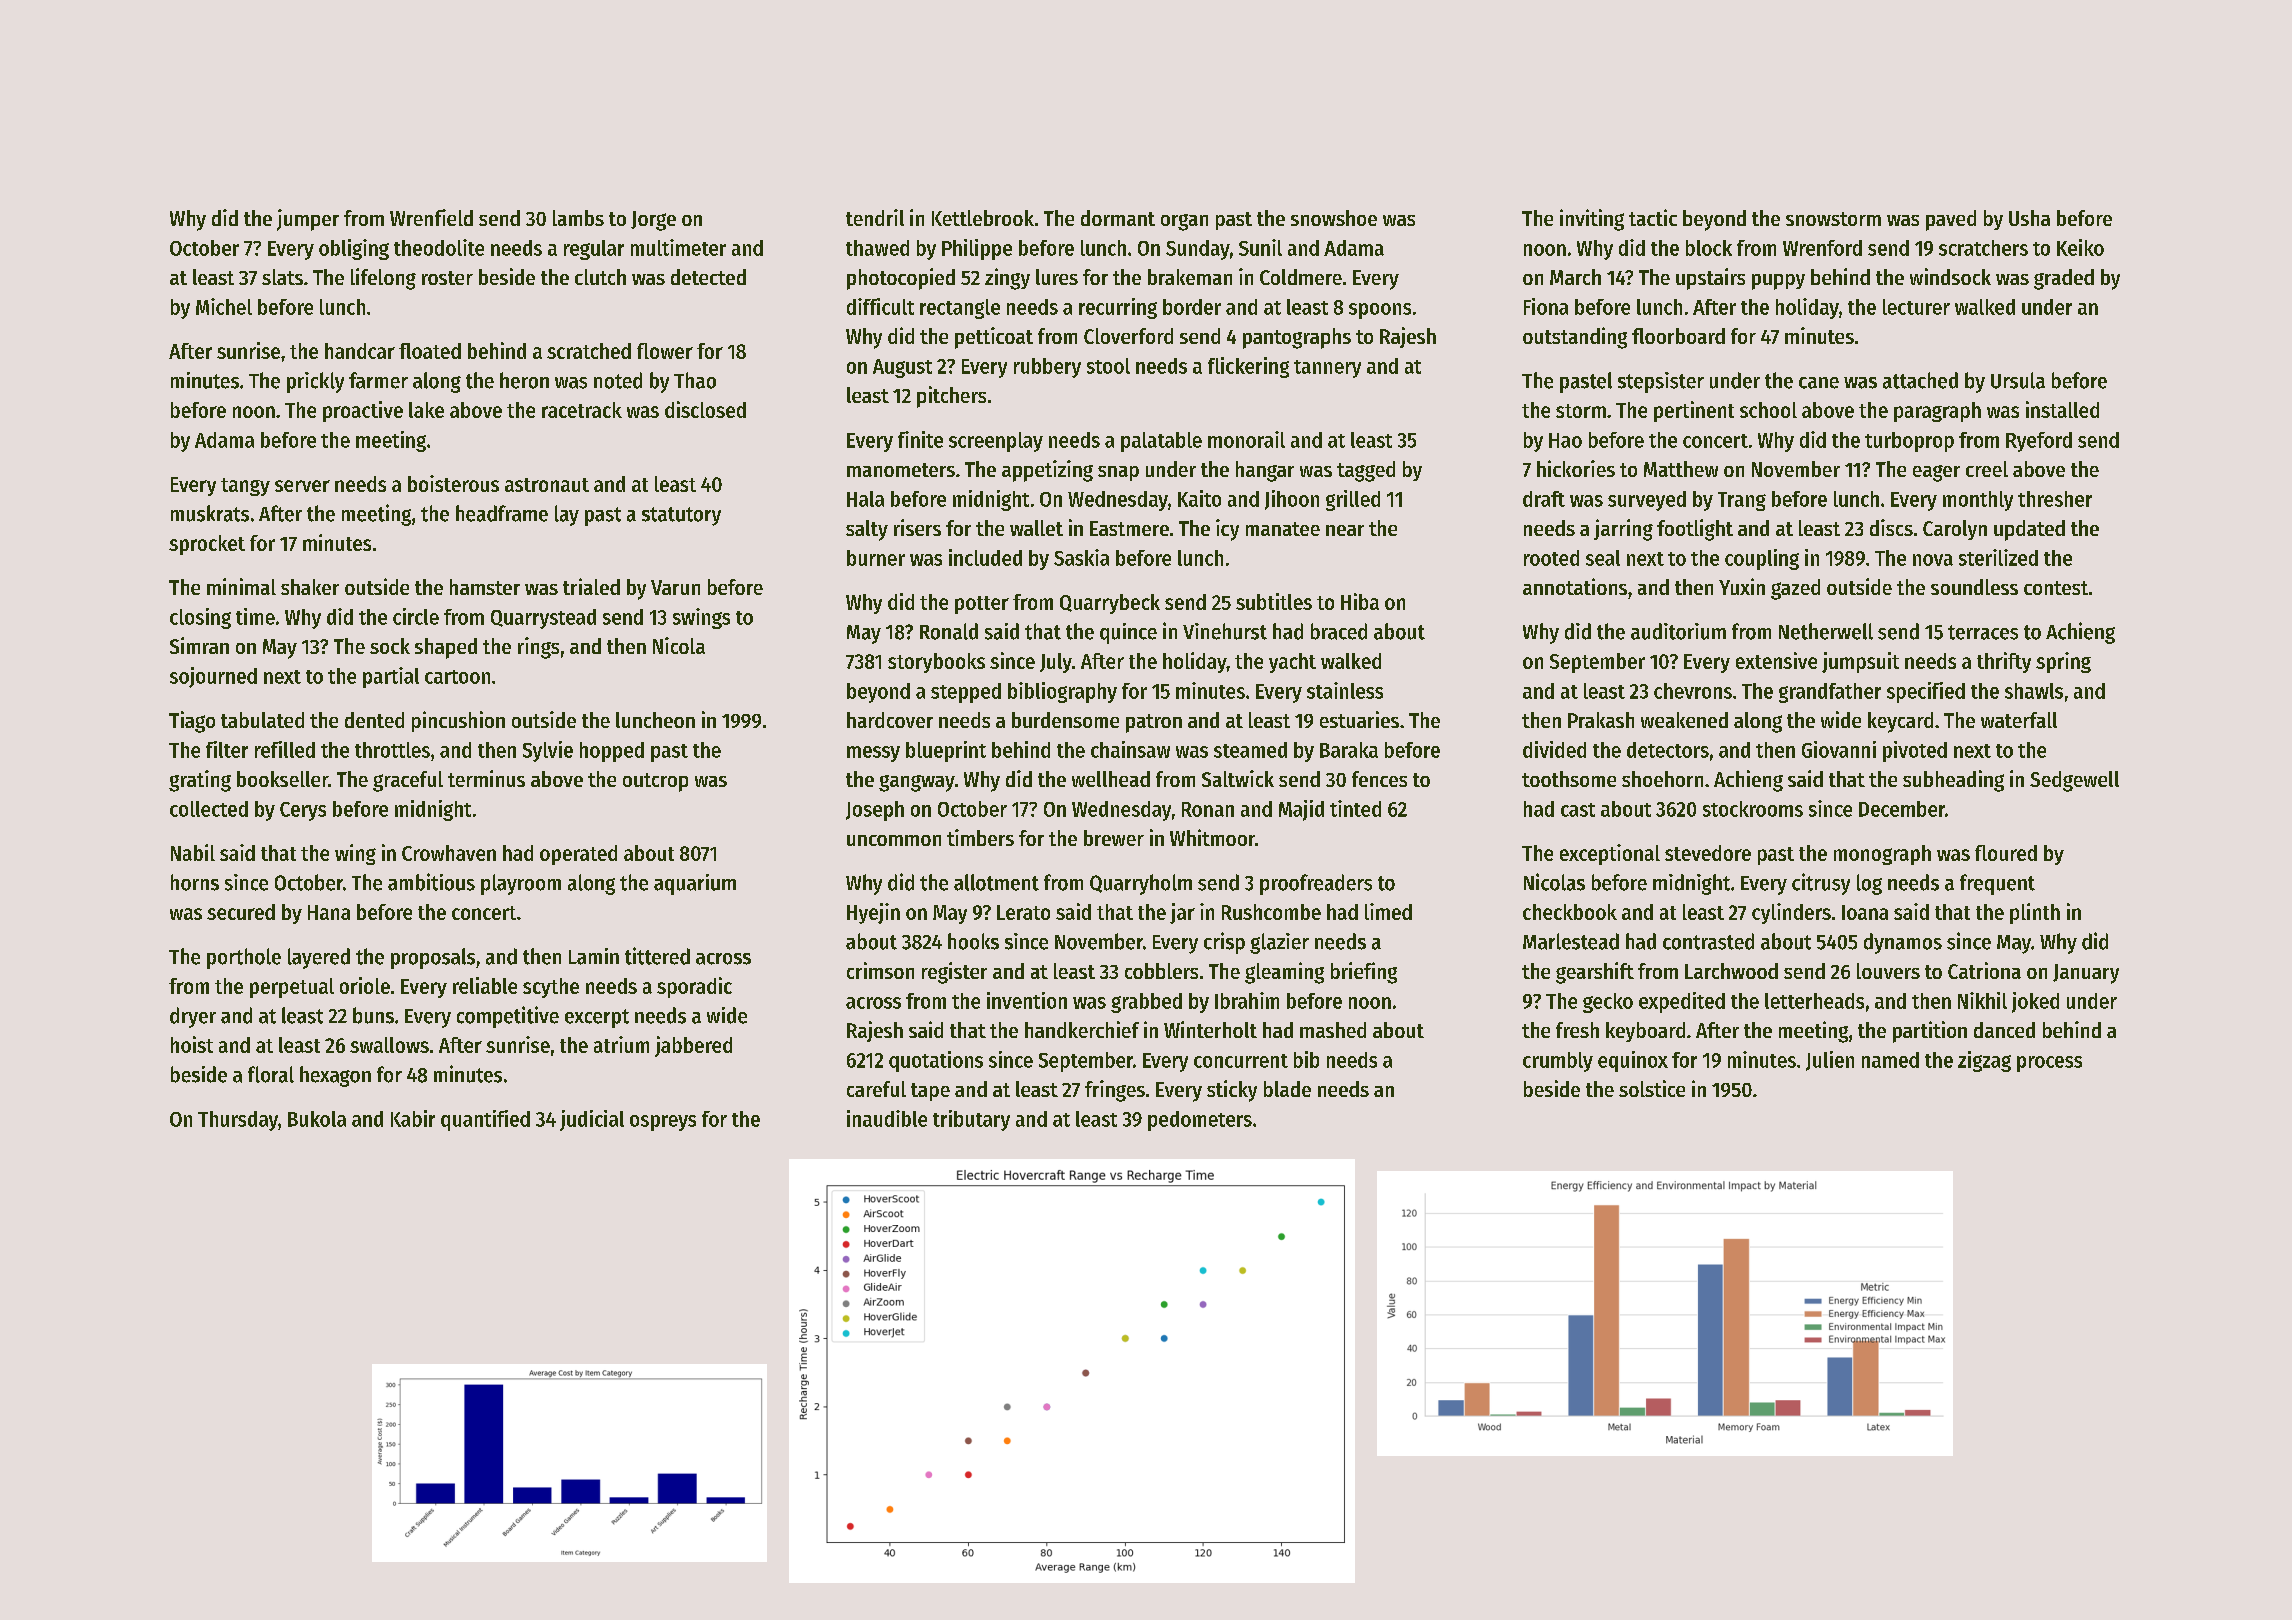 This screenshot has height=1620, width=2292. I want to click on updated, so click(2029, 530).
